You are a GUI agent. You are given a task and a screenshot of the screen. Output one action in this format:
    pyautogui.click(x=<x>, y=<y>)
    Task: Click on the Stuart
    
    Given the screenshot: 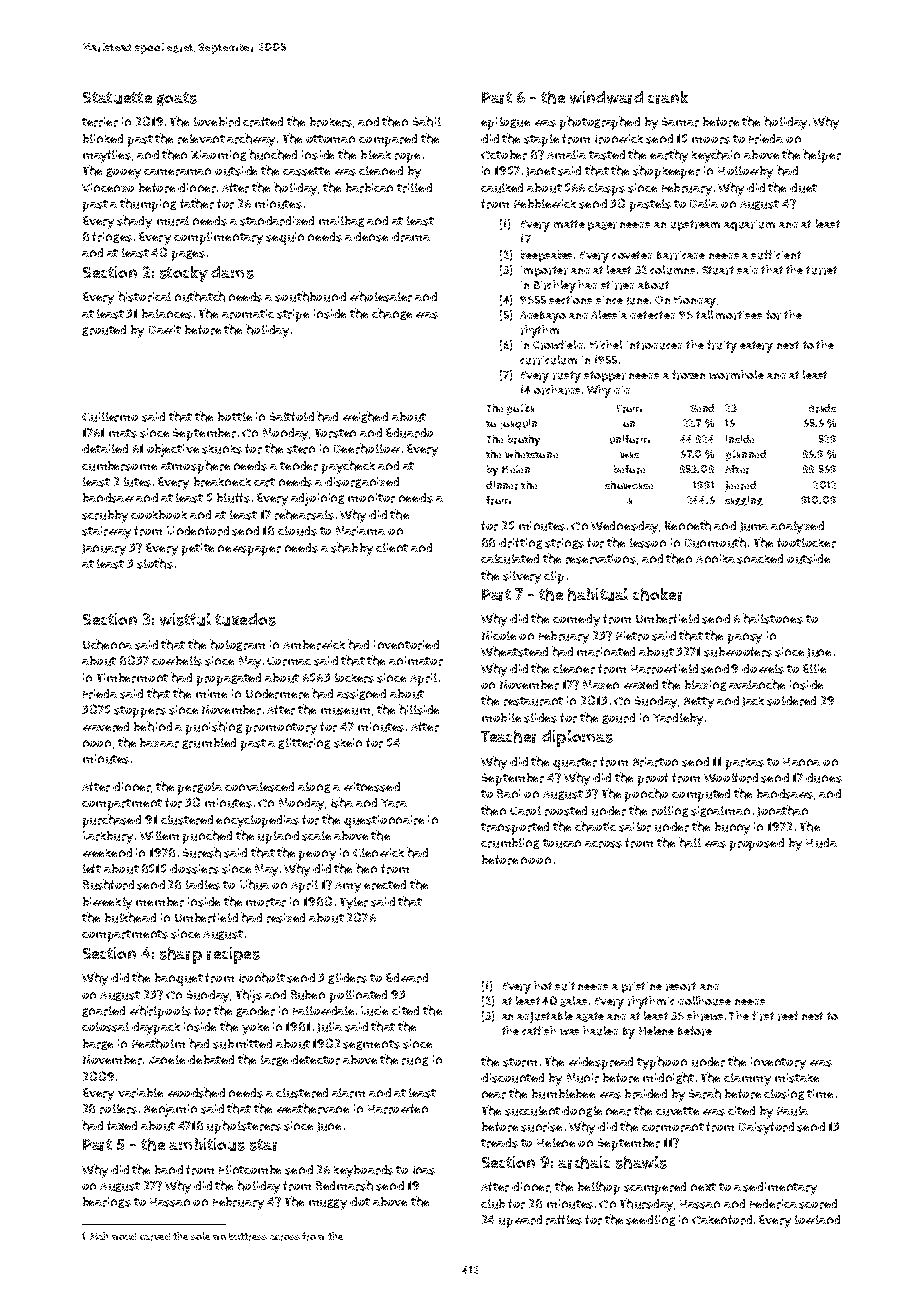 What is the action you would take?
    pyautogui.click(x=718, y=270)
